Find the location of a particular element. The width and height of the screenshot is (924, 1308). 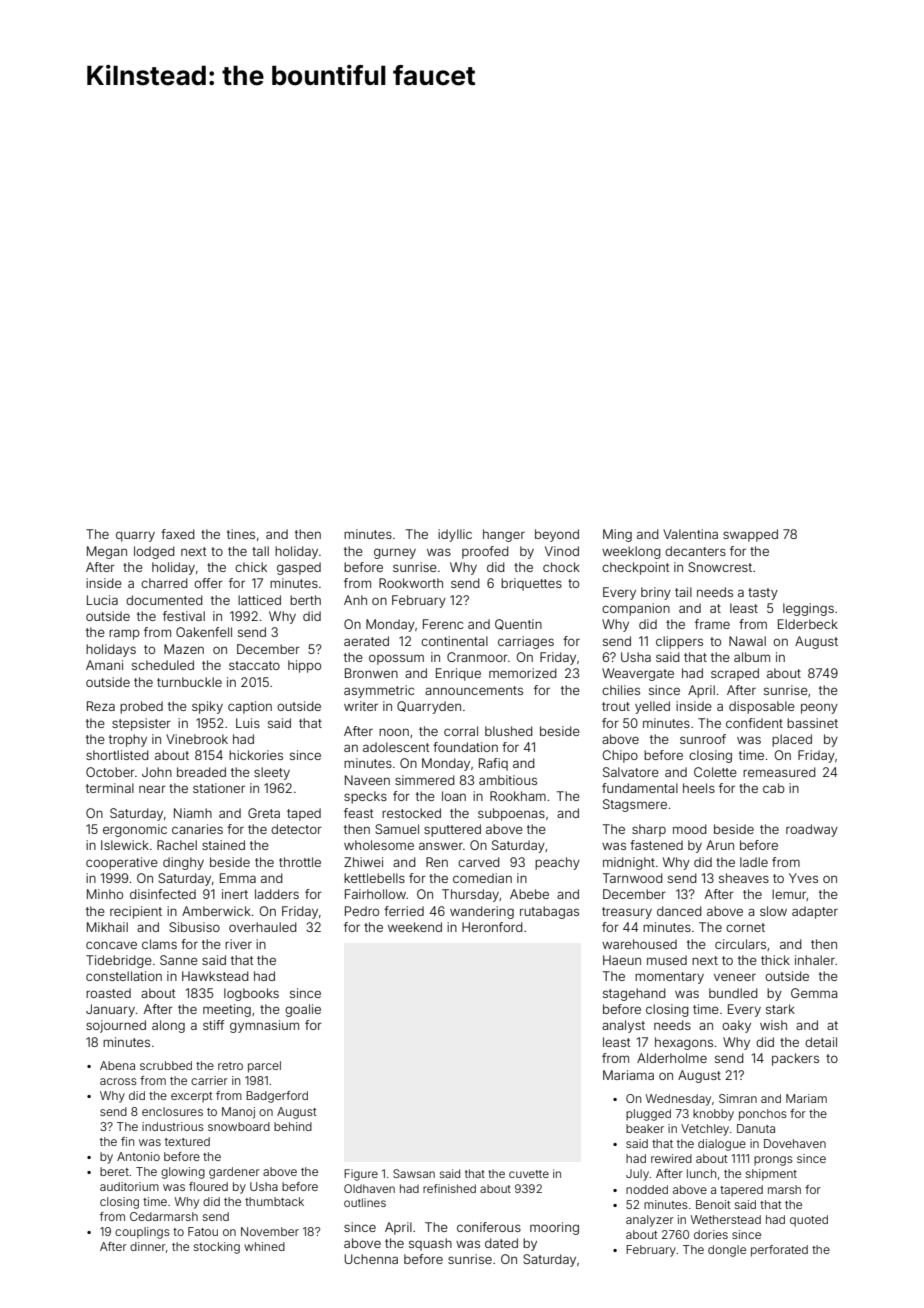

Heronford is located at coordinates (492, 927).
